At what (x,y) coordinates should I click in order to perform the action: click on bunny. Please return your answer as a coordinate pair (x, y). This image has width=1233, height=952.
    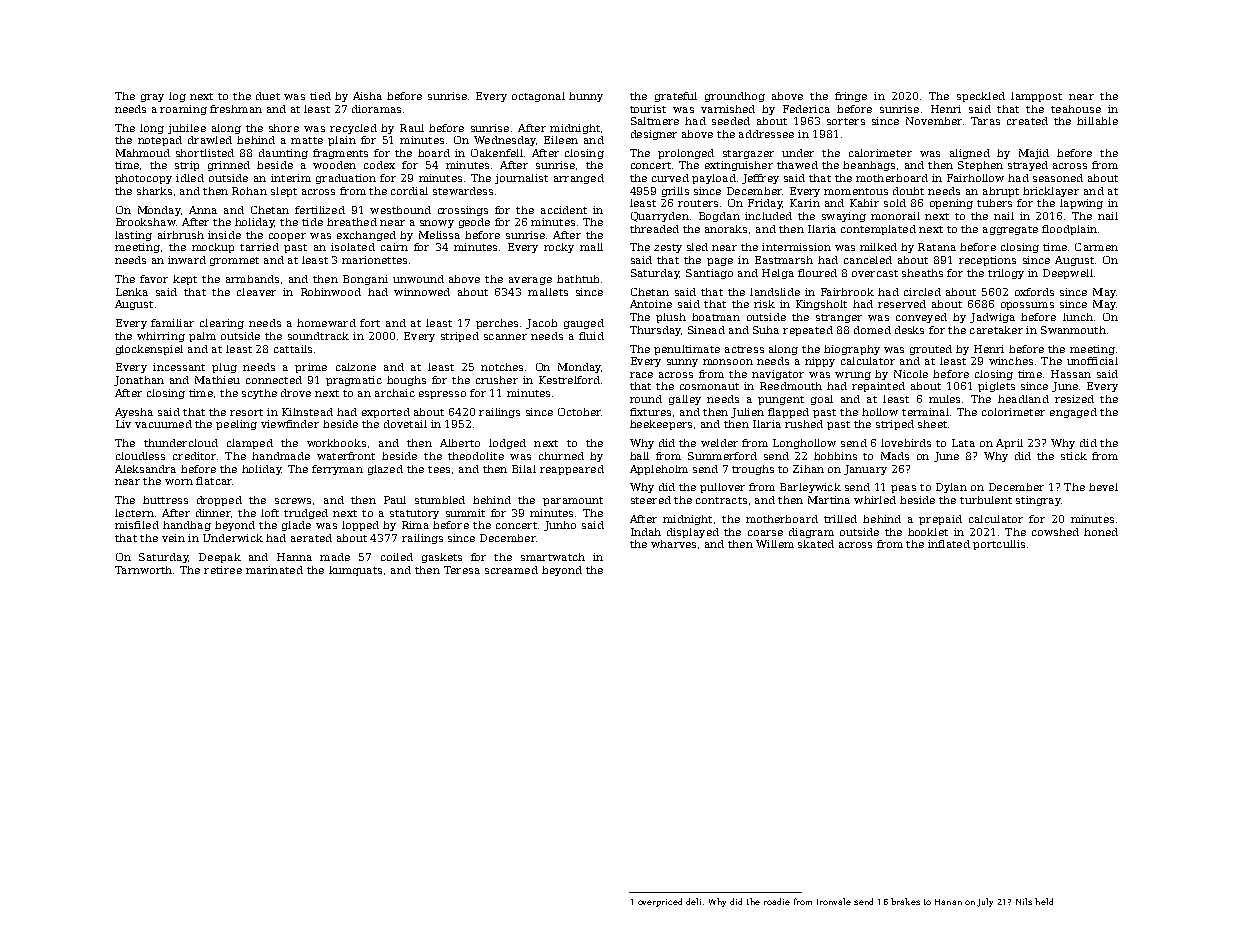
    Looking at the image, I should click on (586, 97).
